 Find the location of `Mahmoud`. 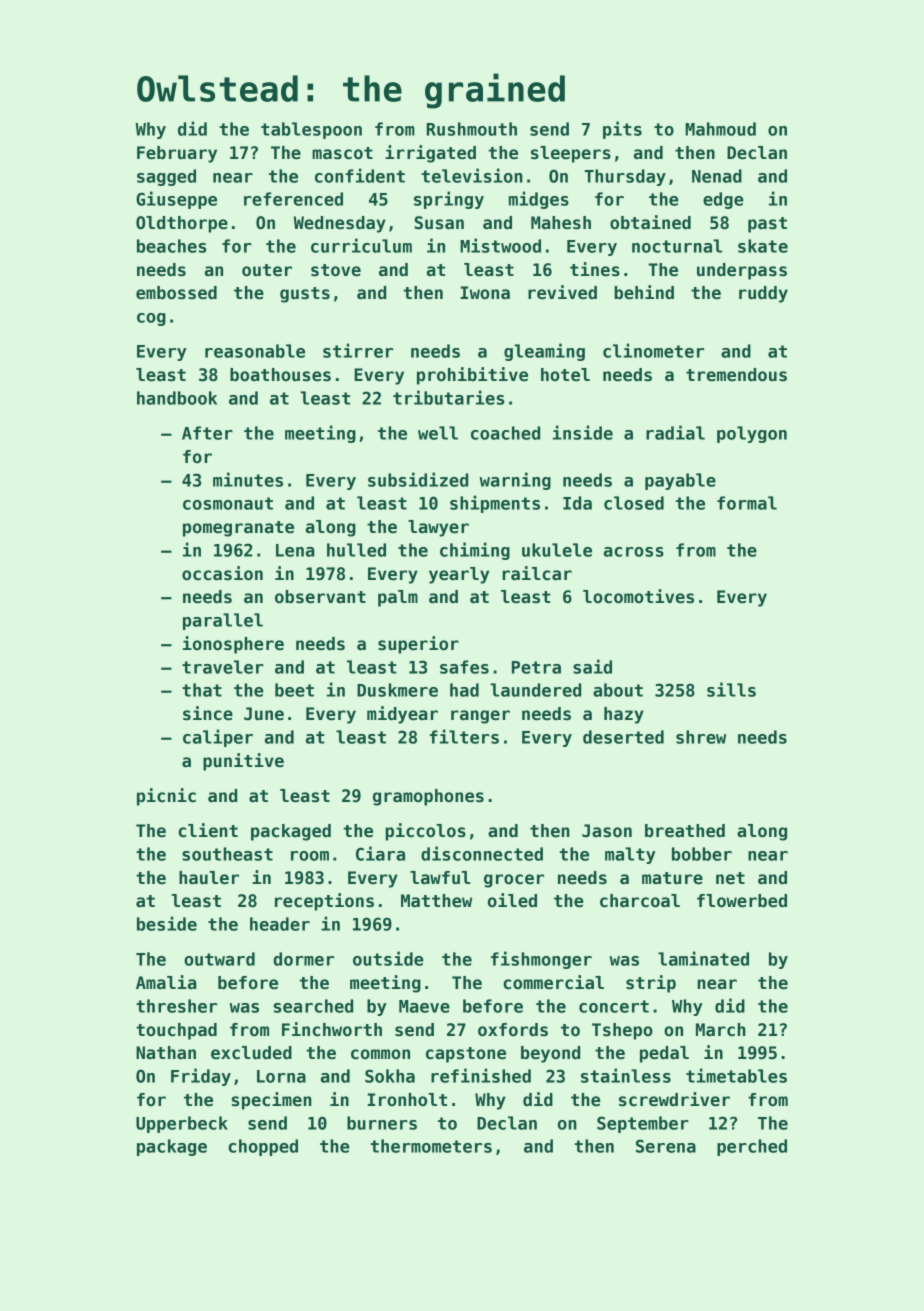

Mahmoud is located at coordinates (720, 129).
